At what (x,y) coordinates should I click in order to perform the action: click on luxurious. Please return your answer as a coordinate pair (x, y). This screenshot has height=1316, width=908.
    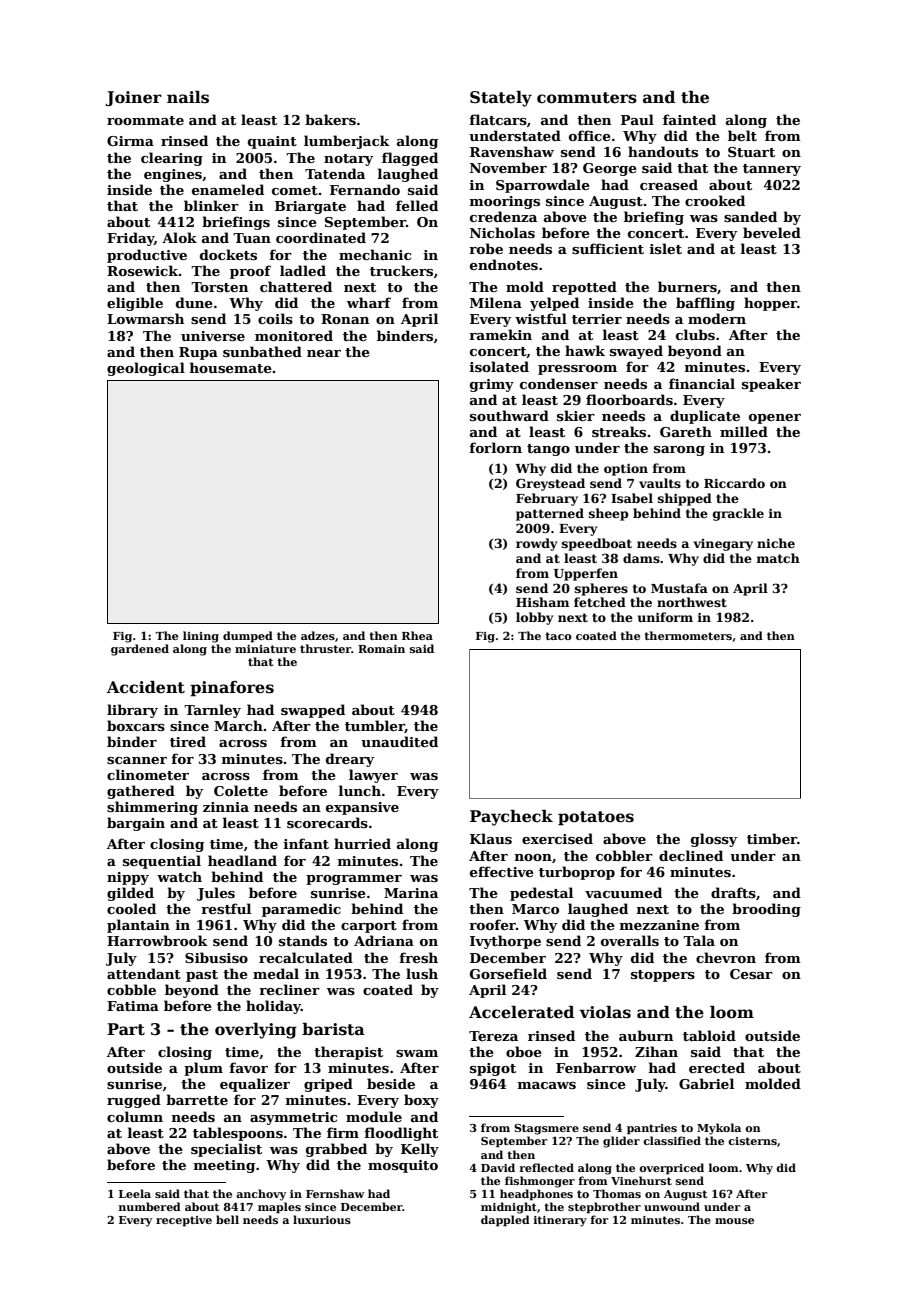
    Looking at the image, I should click on (322, 1219).
